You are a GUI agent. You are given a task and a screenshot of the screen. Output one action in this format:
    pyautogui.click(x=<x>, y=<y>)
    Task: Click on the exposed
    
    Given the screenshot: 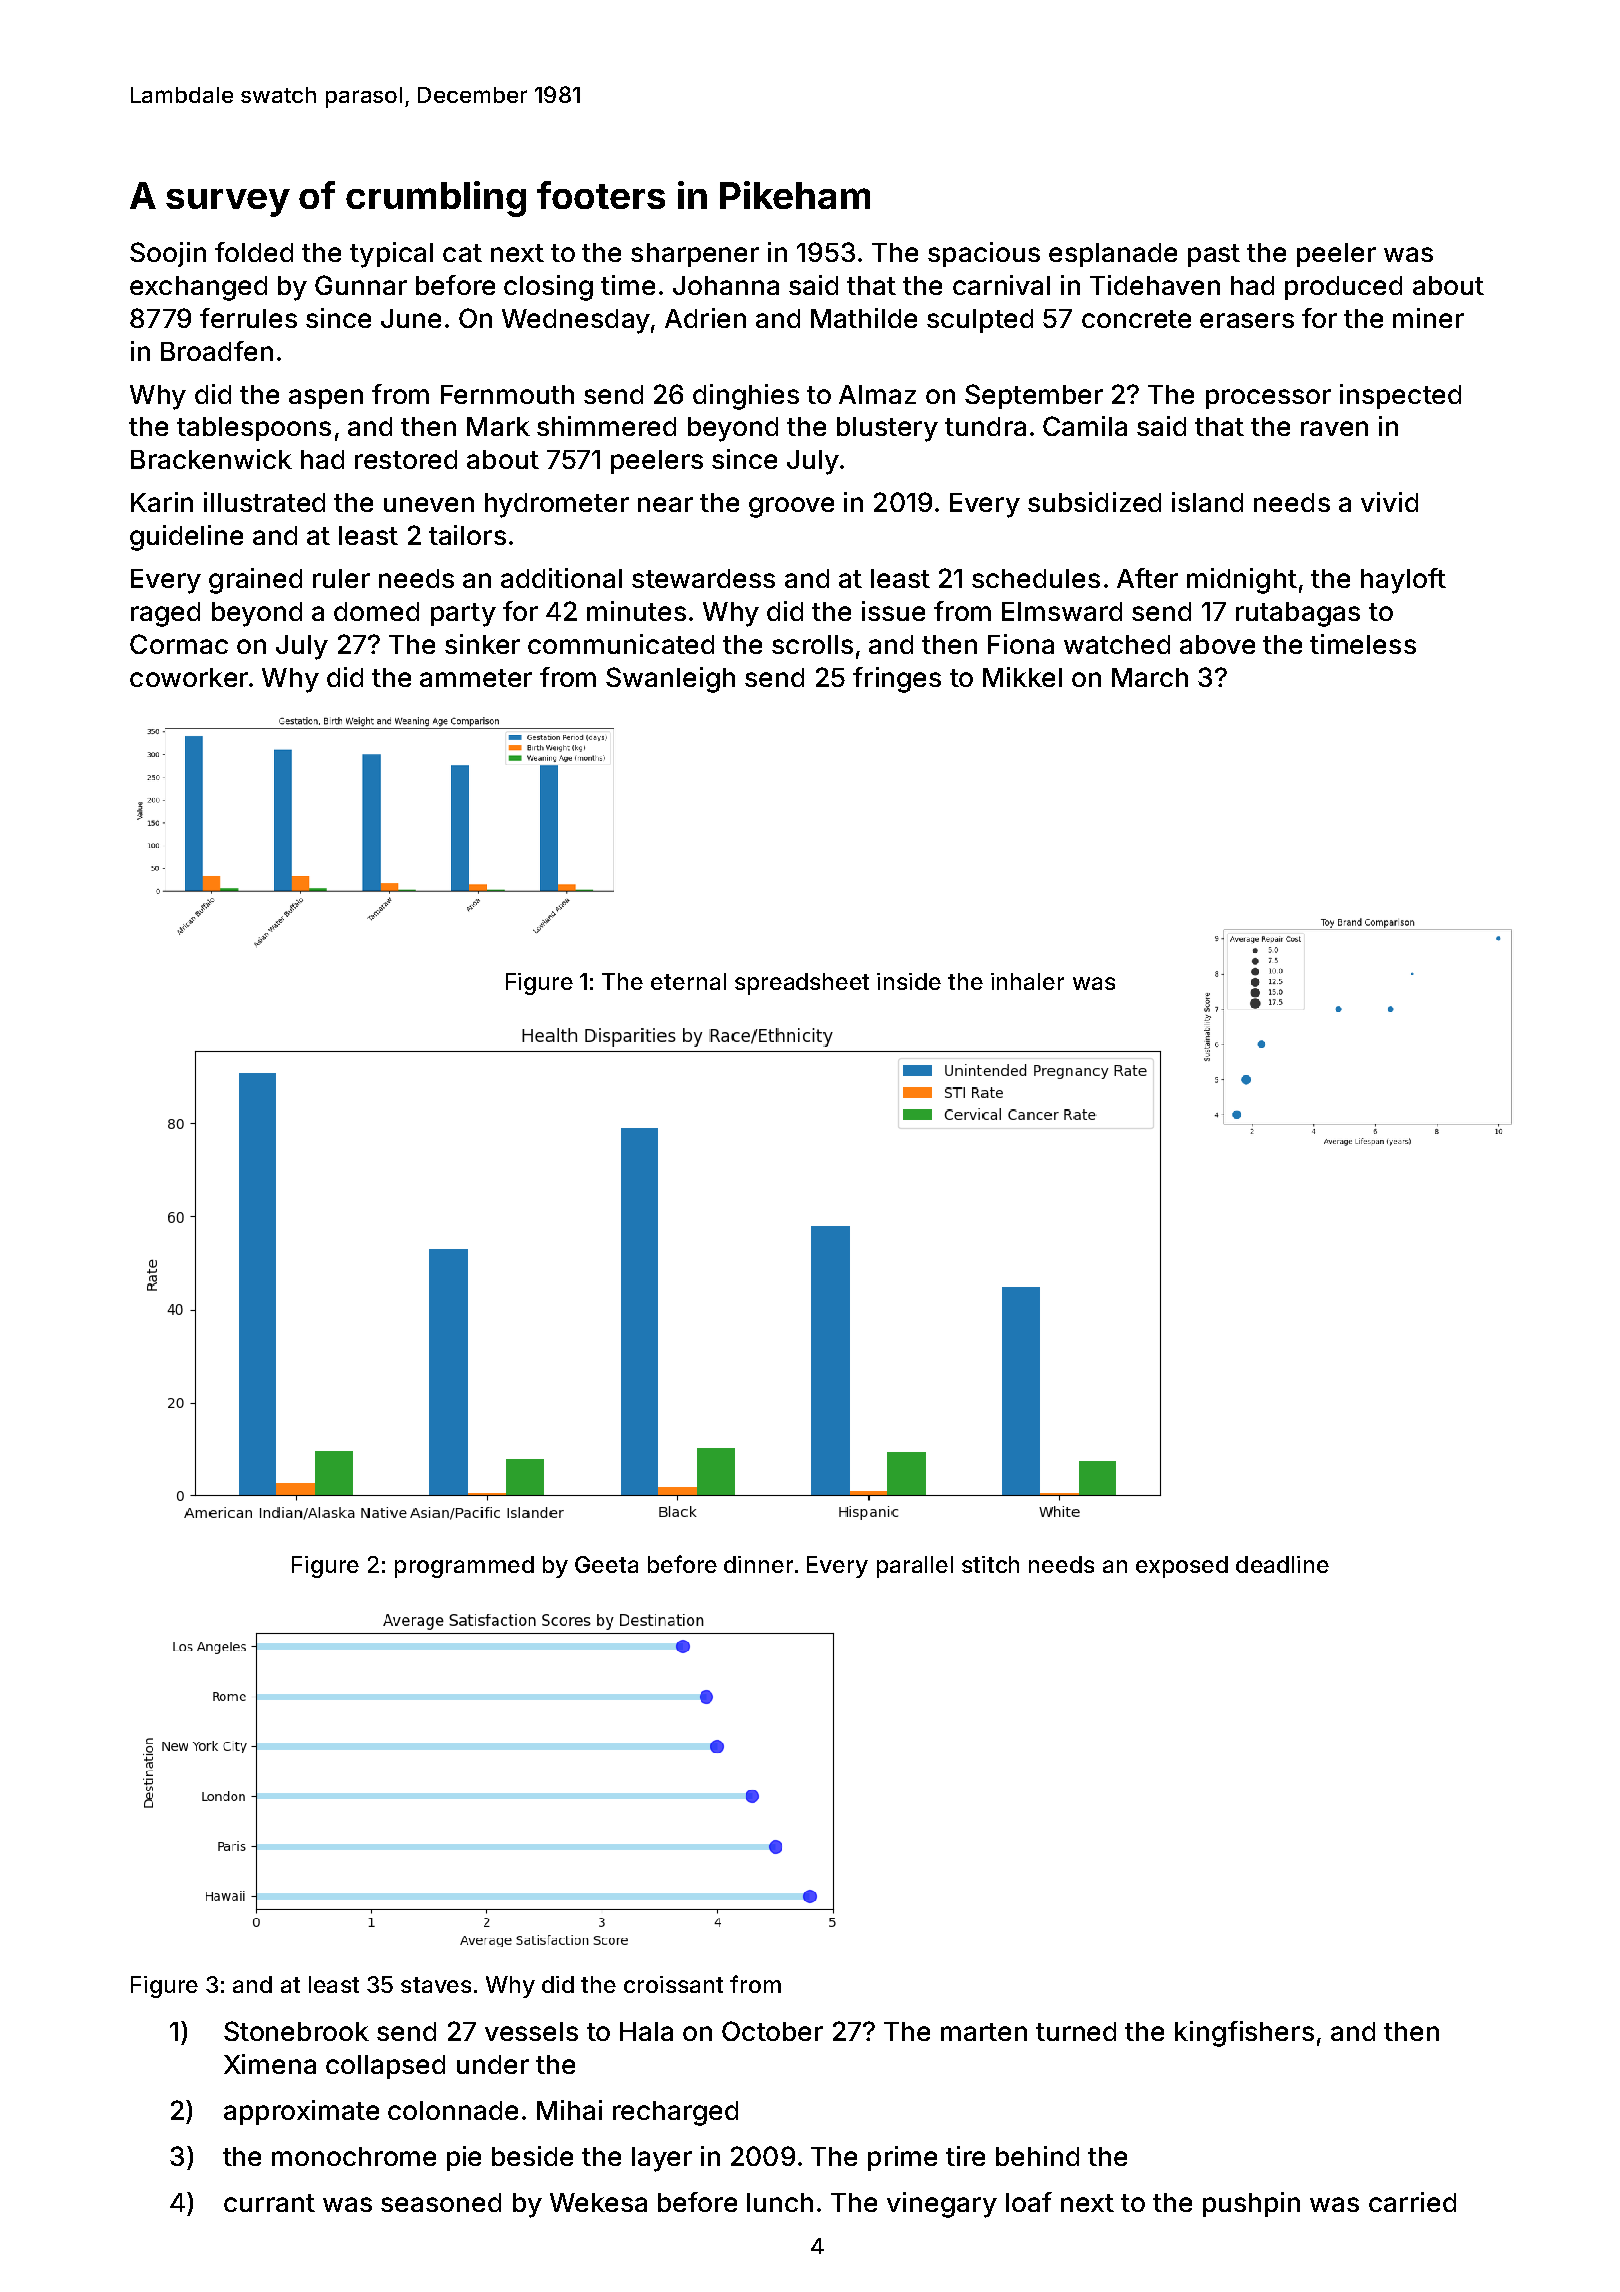 What is the action you would take?
    pyautogui.click(x=1182, y=1567)
